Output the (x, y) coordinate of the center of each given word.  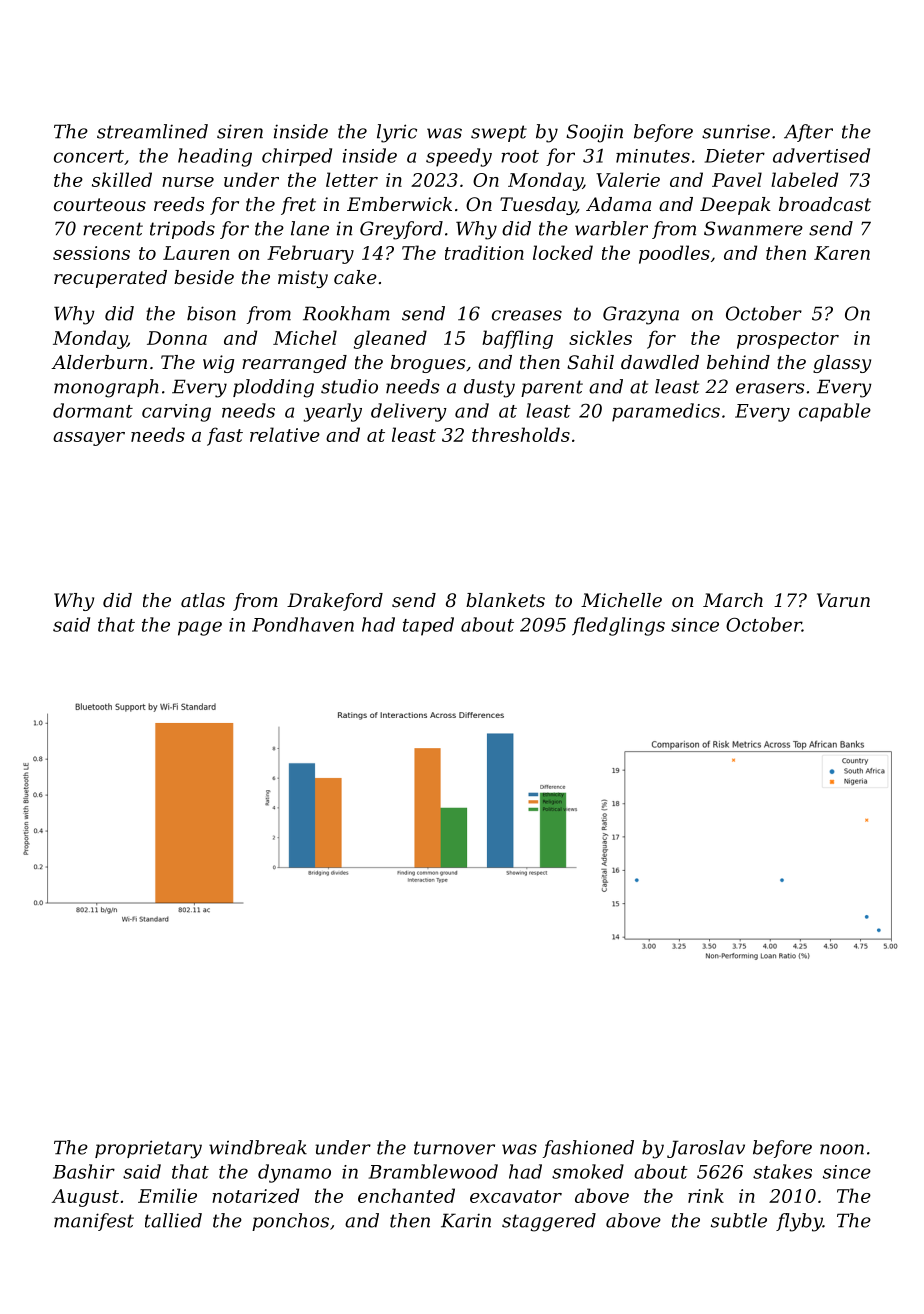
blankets (505, 600)
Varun (843, 600)
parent (552, 388)
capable (835, 412)
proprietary (148, 1149)
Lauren (196, 253)
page (200, 628)
